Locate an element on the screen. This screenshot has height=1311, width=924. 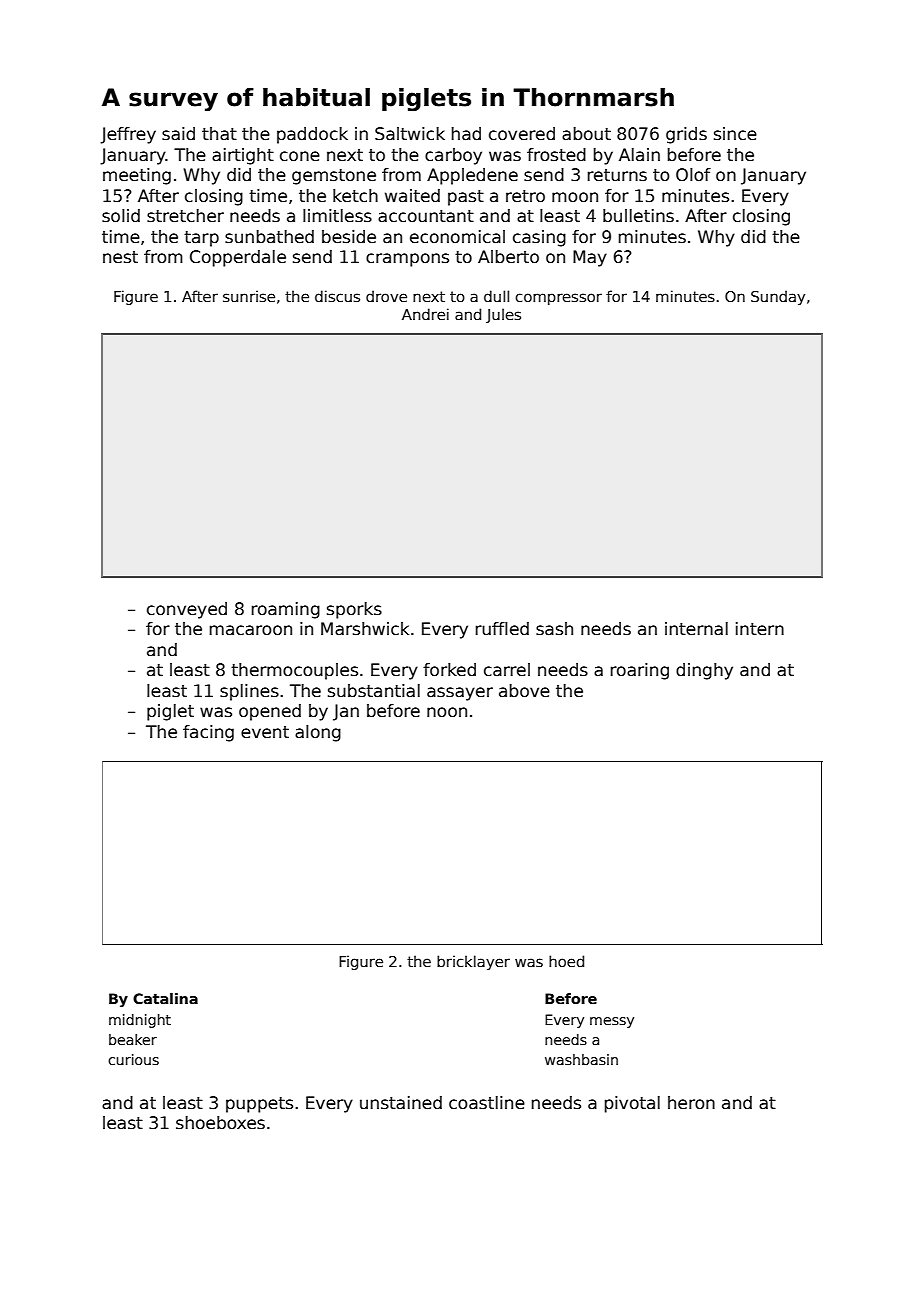
event is located at coordinates (265, 732).
